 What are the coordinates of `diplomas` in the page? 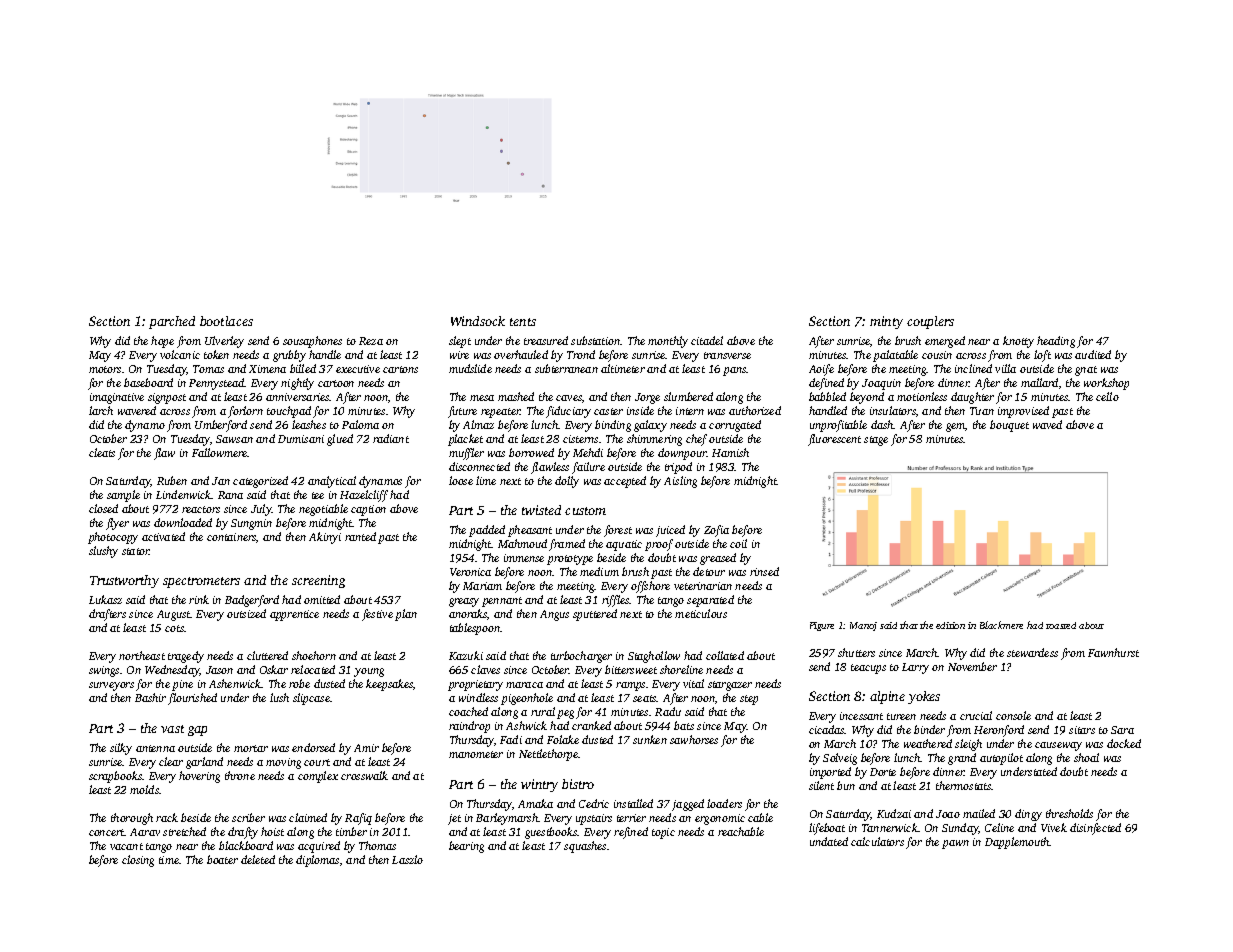 It's located at (317, 861).
